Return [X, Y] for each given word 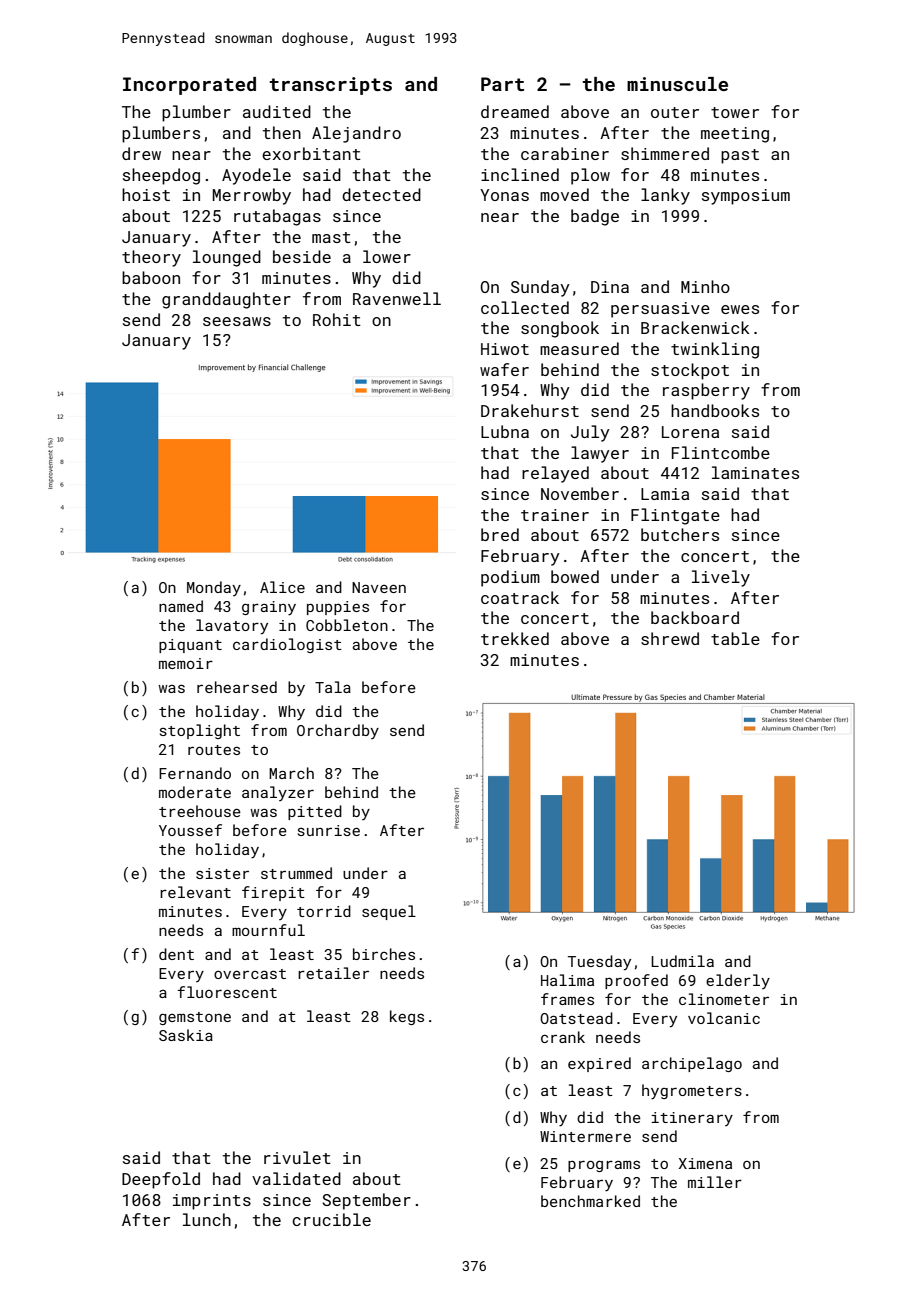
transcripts [330, 86]
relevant [195, 892]
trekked [515, 638]
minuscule [677, 84]
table [735, 638]
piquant [190, 646]
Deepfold [161, 1180]
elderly [738, 981]
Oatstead [576, 1018]
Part [502, 84]
